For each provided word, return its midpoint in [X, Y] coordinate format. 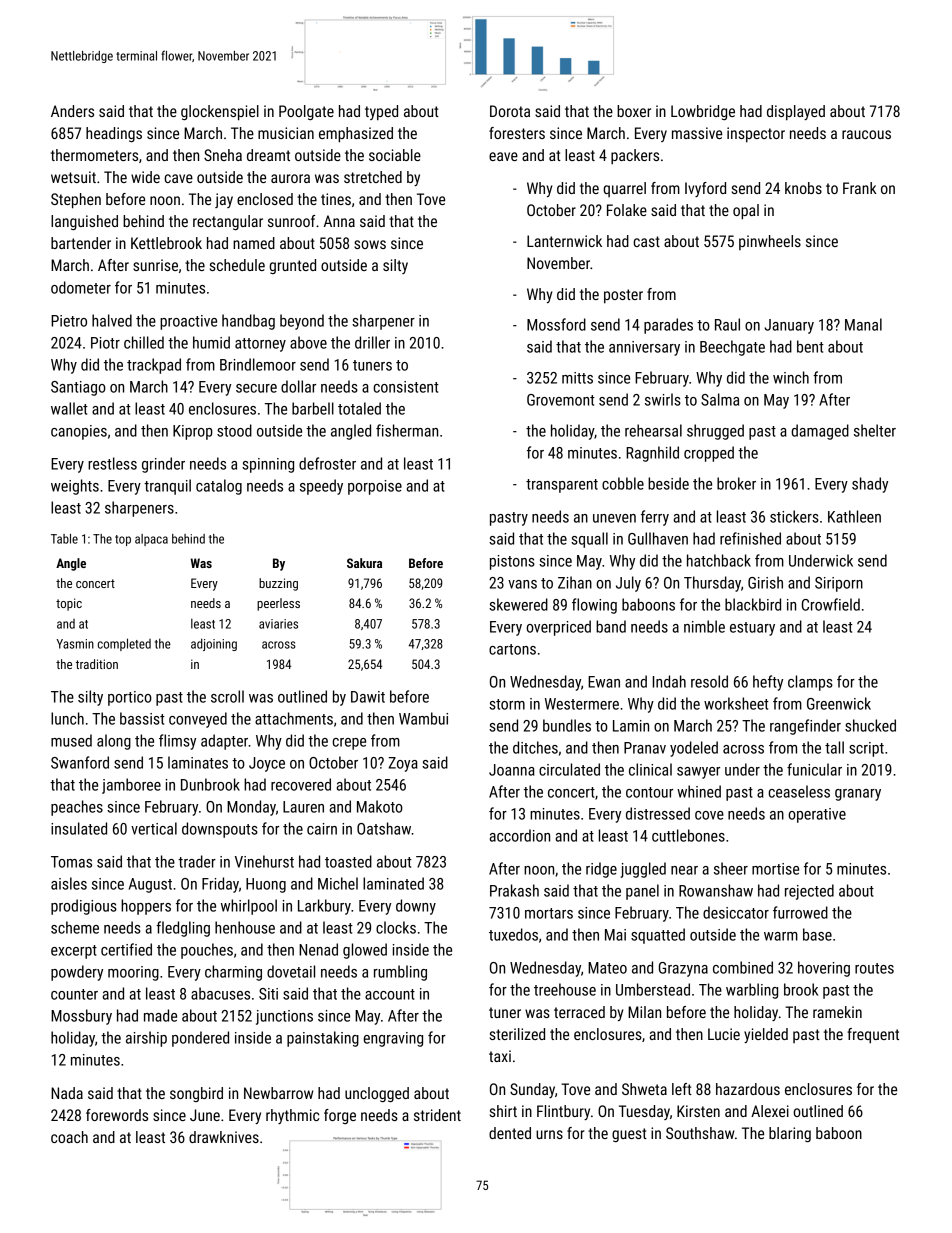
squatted [658, 936]
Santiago [78, 388]
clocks [396, 927]
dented [510, 1133]
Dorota [510, 111]
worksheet [736, 703]
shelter [875, 430]
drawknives [224, 1137]
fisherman [407, 430]
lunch [67, 718]
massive [697, 133]
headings [114, 134]
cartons [512, 649]
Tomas [71, 862]
